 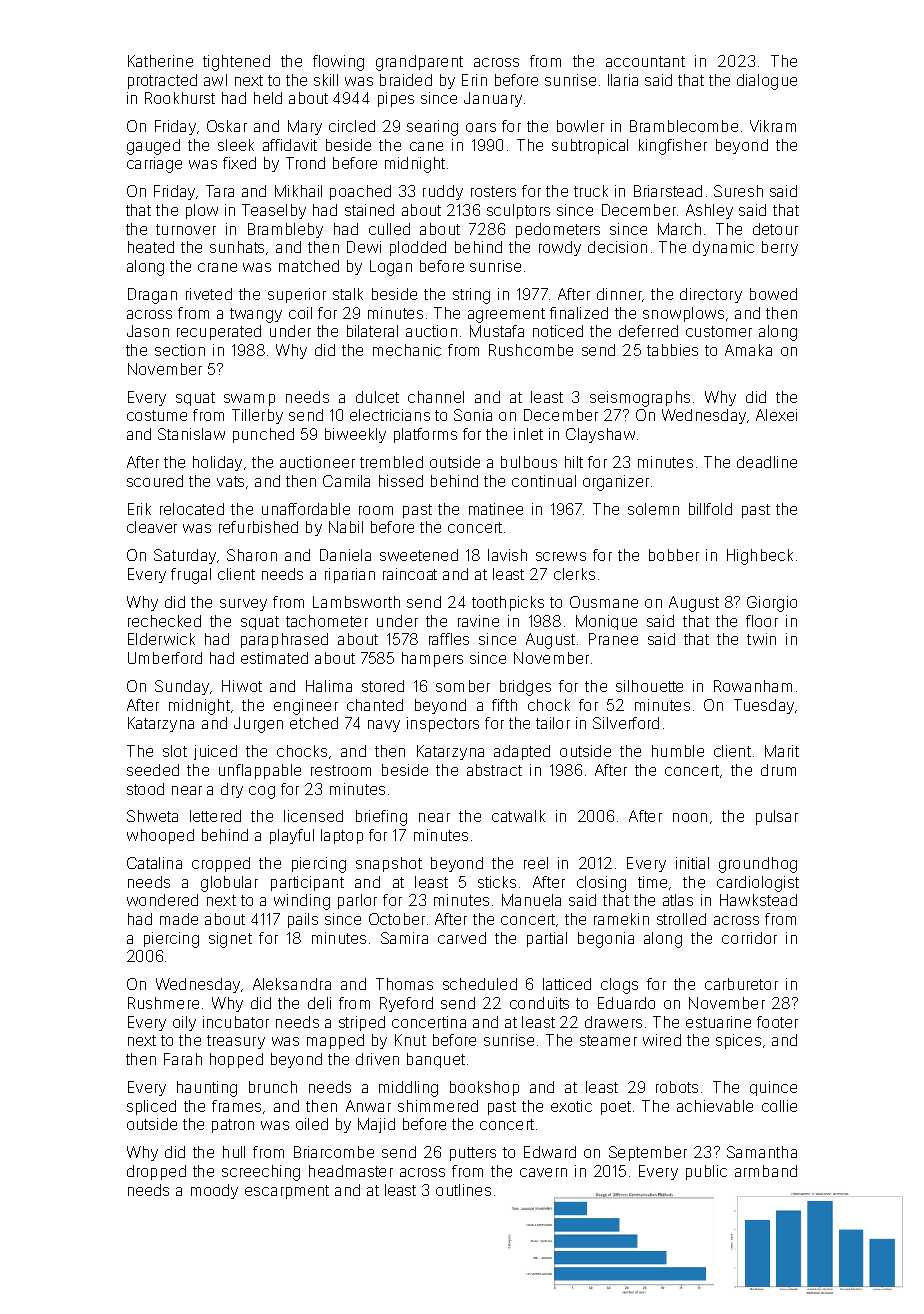 I want to click on inspectors, so click(x=443, y=724).
